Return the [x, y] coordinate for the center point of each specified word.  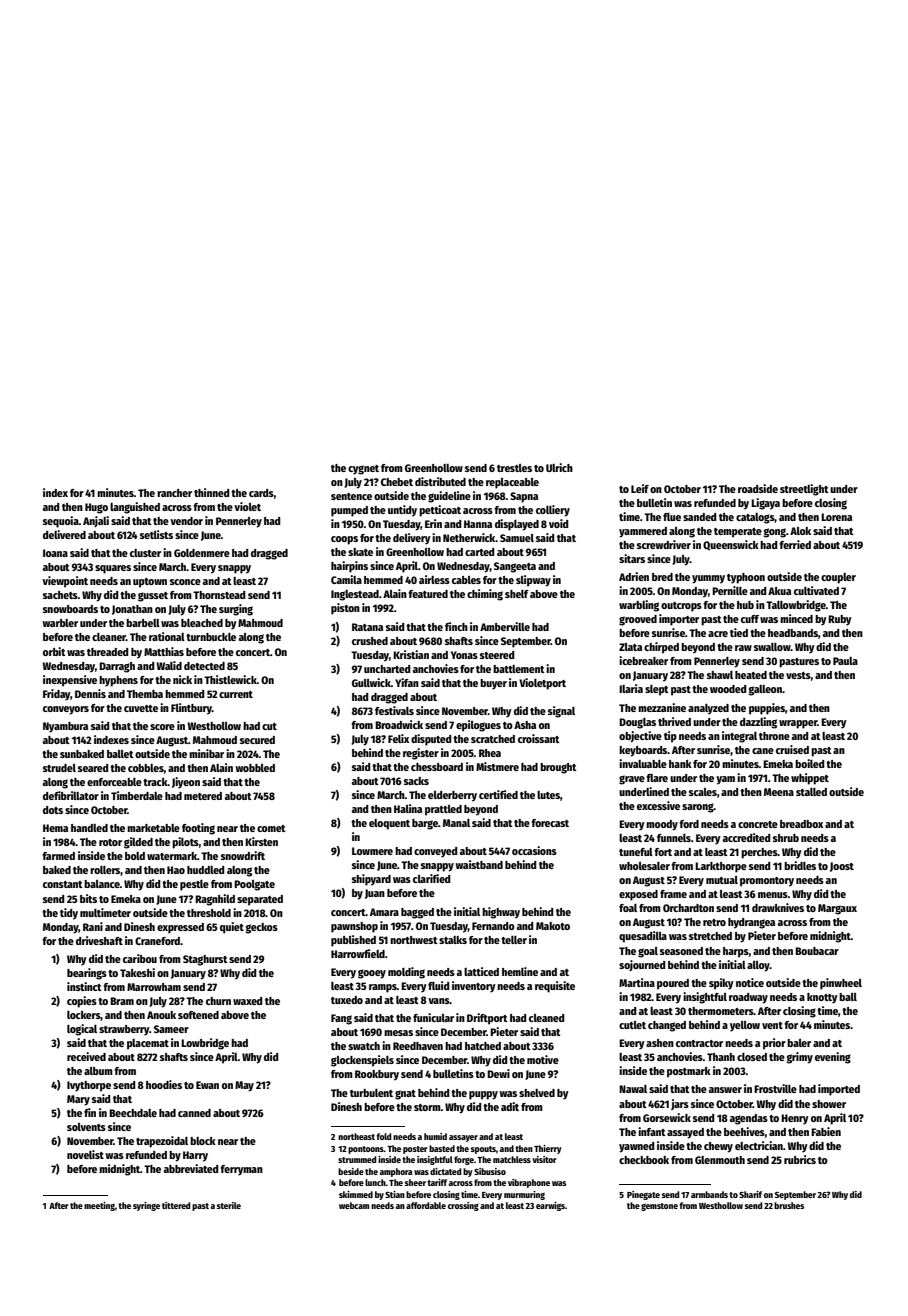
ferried [795, 544]
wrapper [798, 724]
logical [82, 1030]
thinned [212, 492]
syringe [146, 1206]
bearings [87, 974]
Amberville [505, 626]
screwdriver [664, 544]
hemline [520, 971]
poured [673, 984]
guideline [449, 497]
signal [561, 712]
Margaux [837, 909]
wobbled [255, 768]
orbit [54, 651]
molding [406, 973]
